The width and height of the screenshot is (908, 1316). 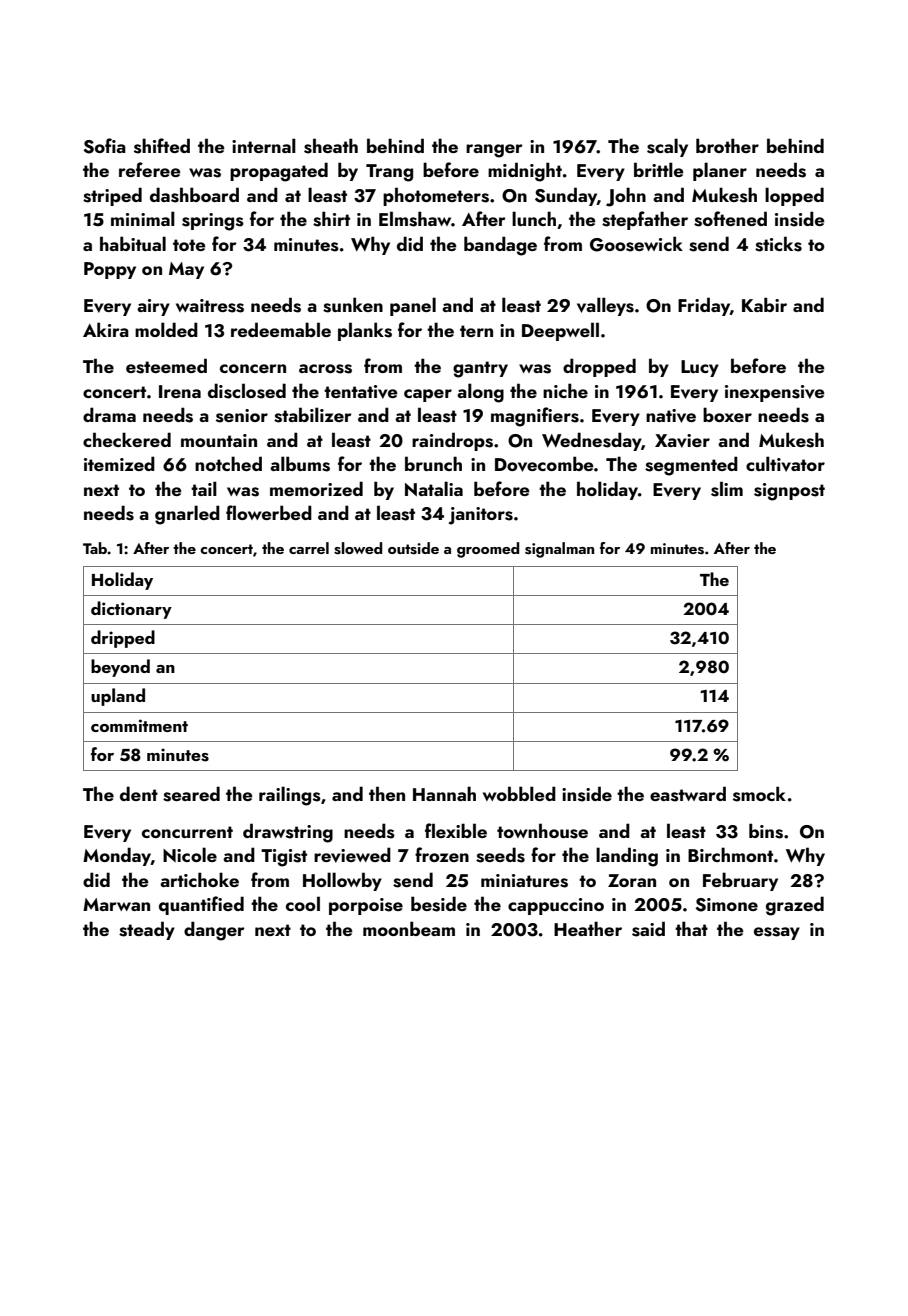 I want to click on esteemed, so click(x=166, y=366).
